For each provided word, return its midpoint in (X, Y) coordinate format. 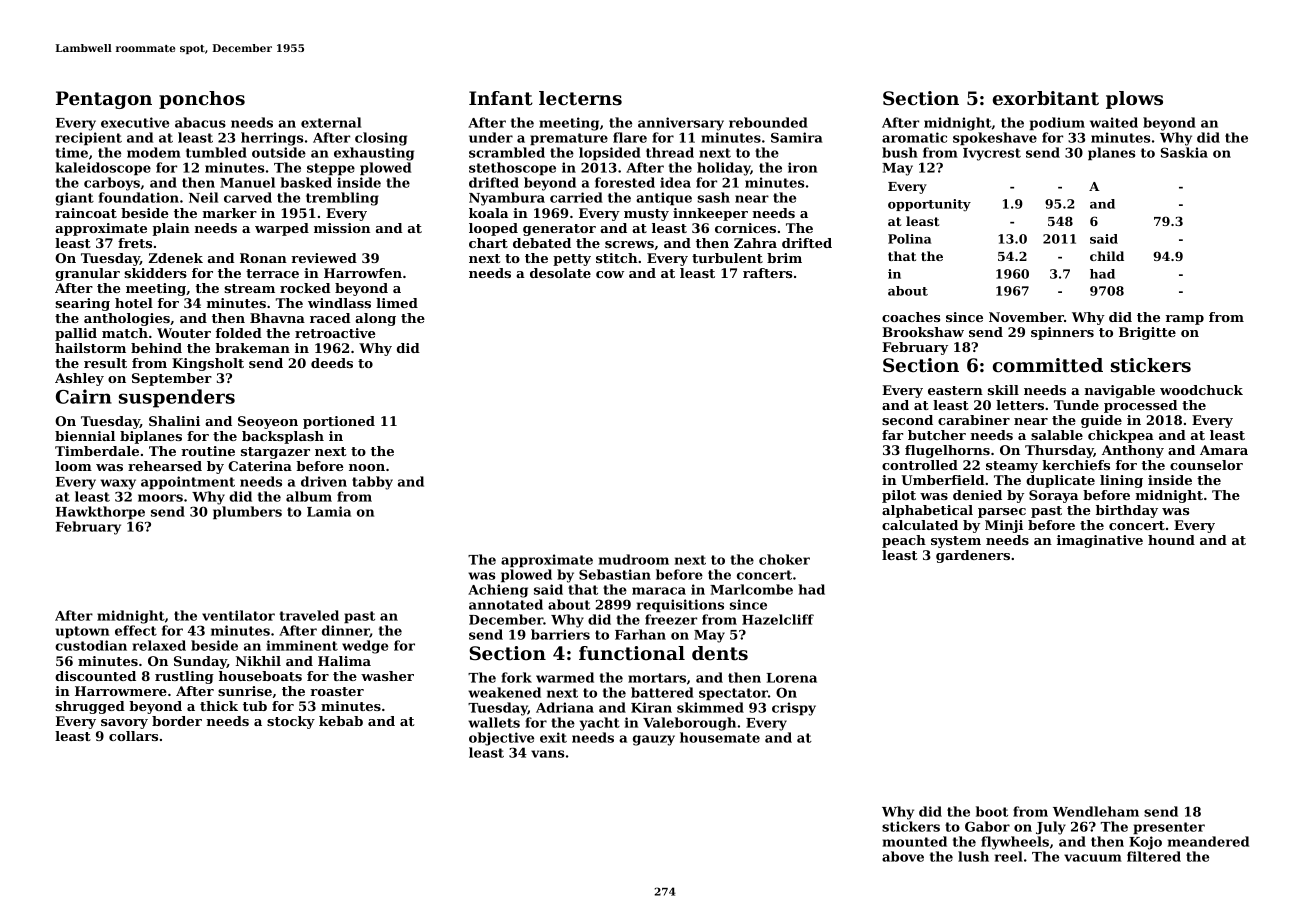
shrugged (90, 707)
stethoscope (512, 168)
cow (610, 274)
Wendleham (1096, 811)
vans (548, 754)
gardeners (973, 556)
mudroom (634, 559)
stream (249, 288)
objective (501, 739)
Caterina (260, 466)
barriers (560, 634)
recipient (89, 138)
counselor (1206, 465)
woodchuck (1201, 390)
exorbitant (1046, 98)
